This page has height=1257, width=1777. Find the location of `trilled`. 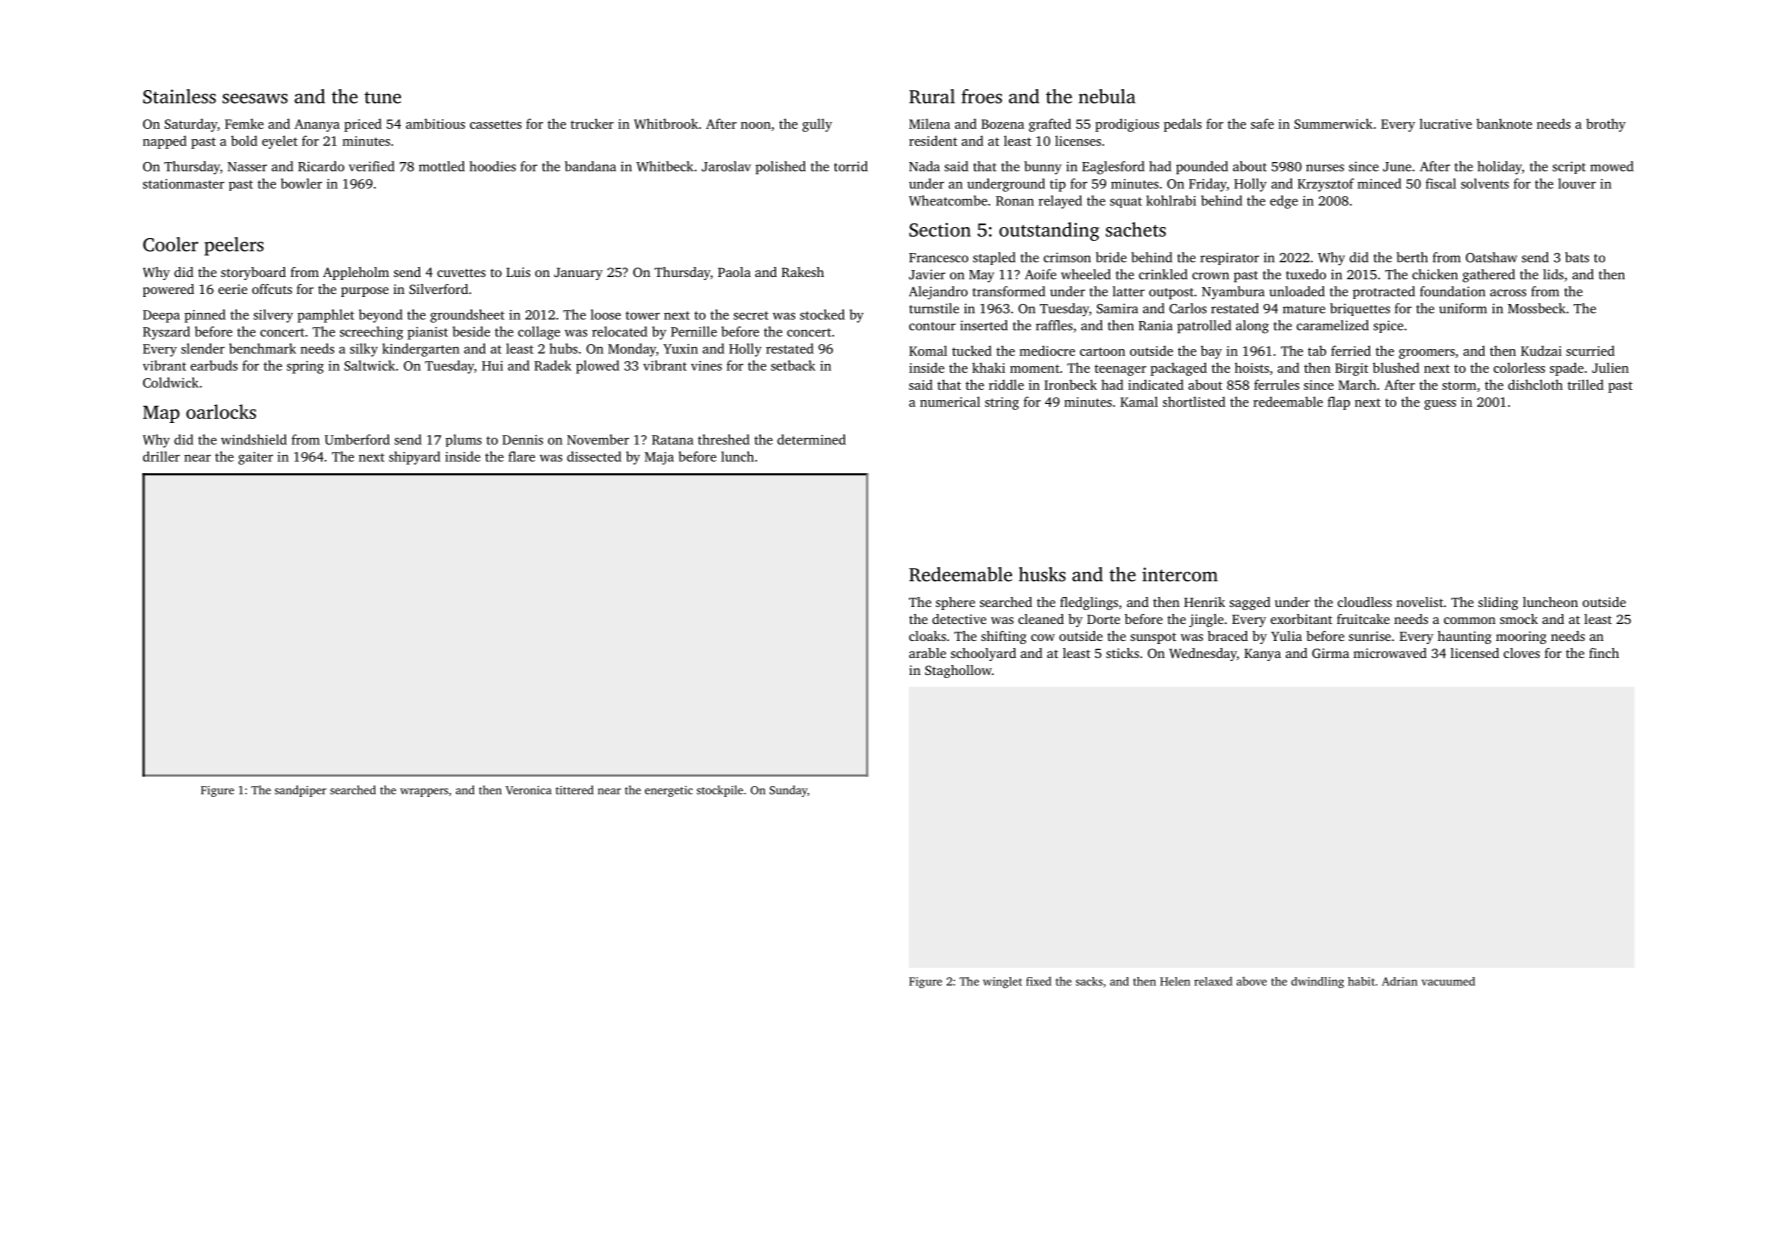

trilled is located at coordinates (1586, 384).
